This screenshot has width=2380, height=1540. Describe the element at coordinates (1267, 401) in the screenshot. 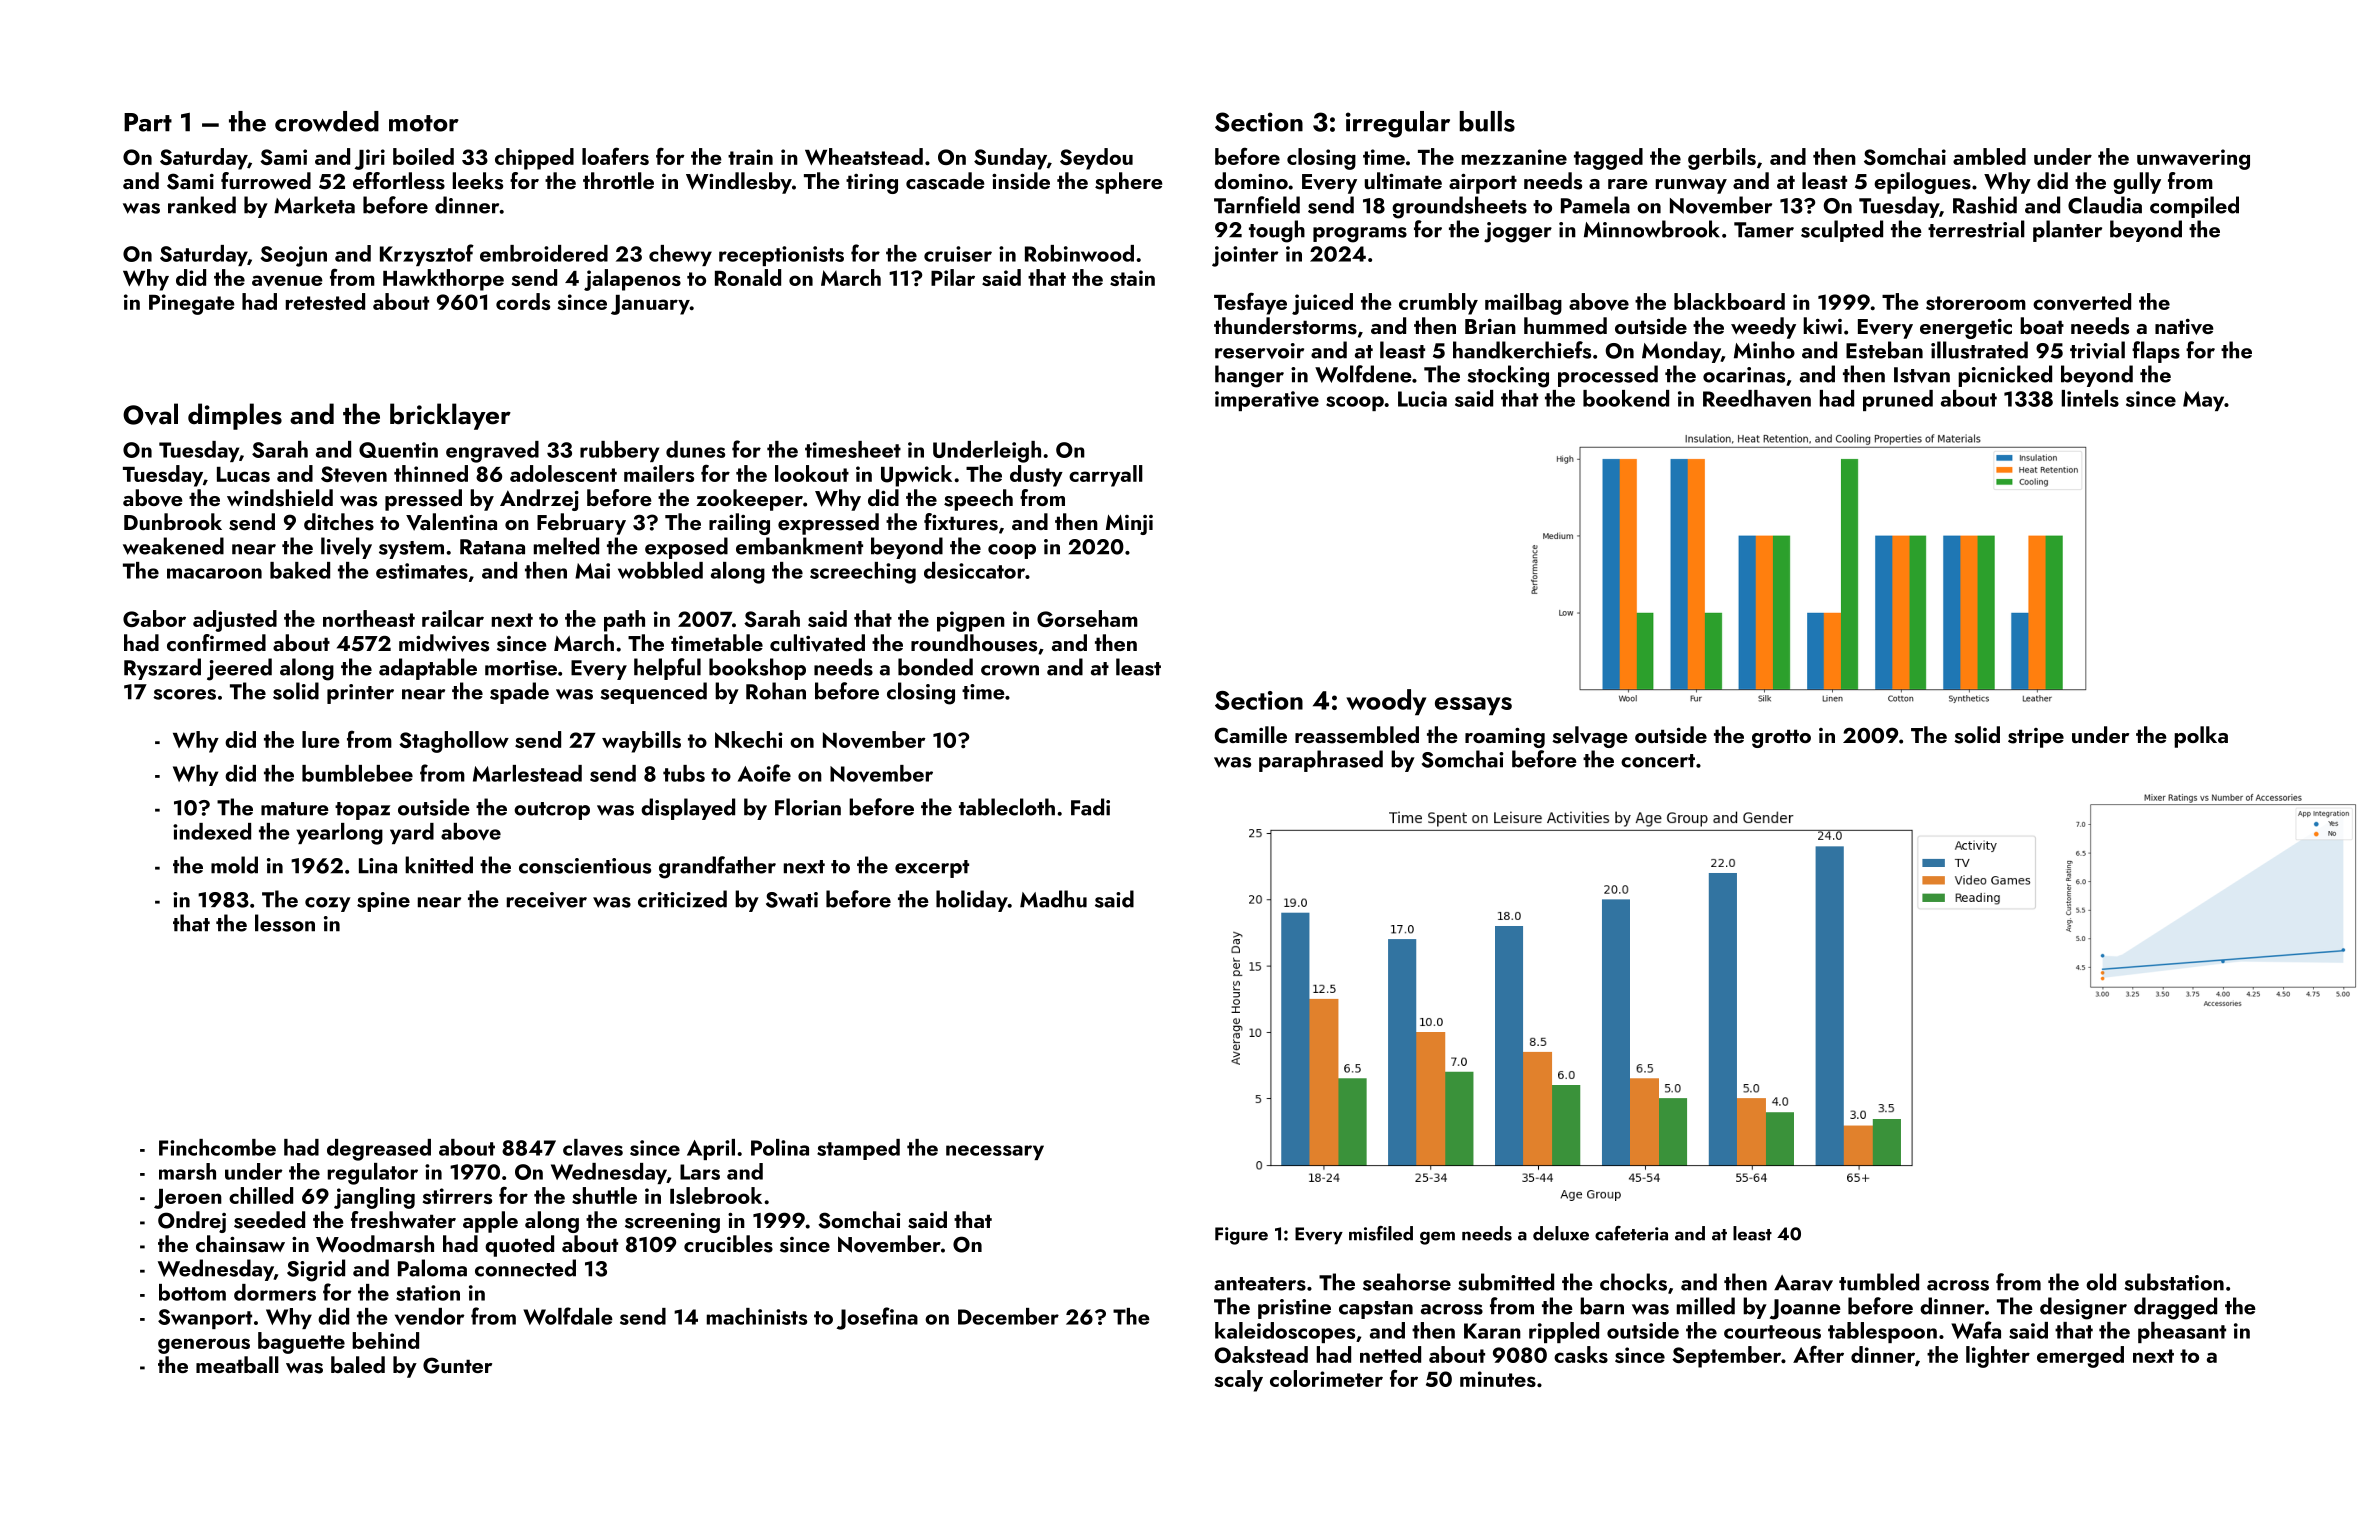

I see `imperative` at that location.
